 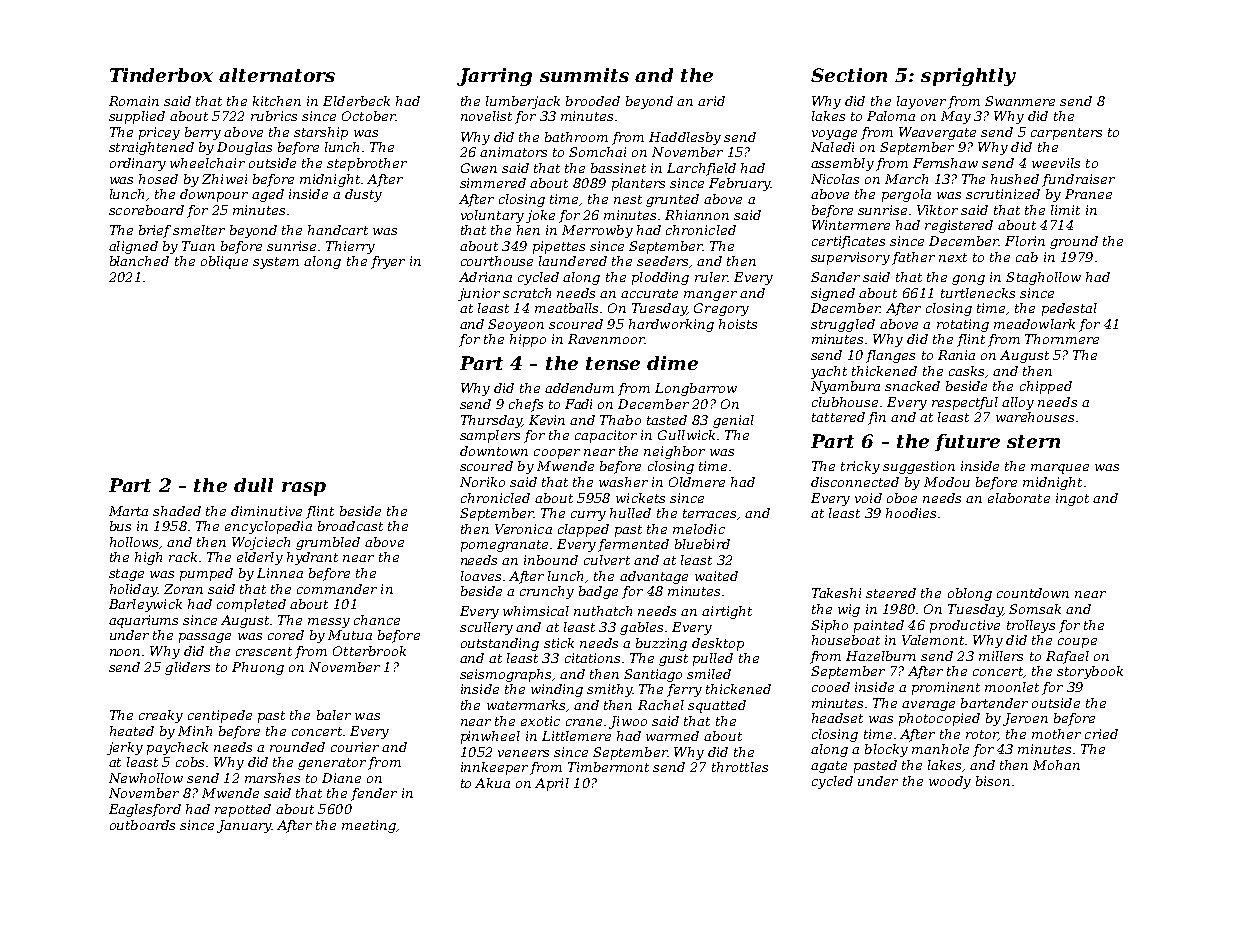 What do you see at coordinates (139, 261) in the screenshot?
I see `blanched` at bounding box center [139, 261].
